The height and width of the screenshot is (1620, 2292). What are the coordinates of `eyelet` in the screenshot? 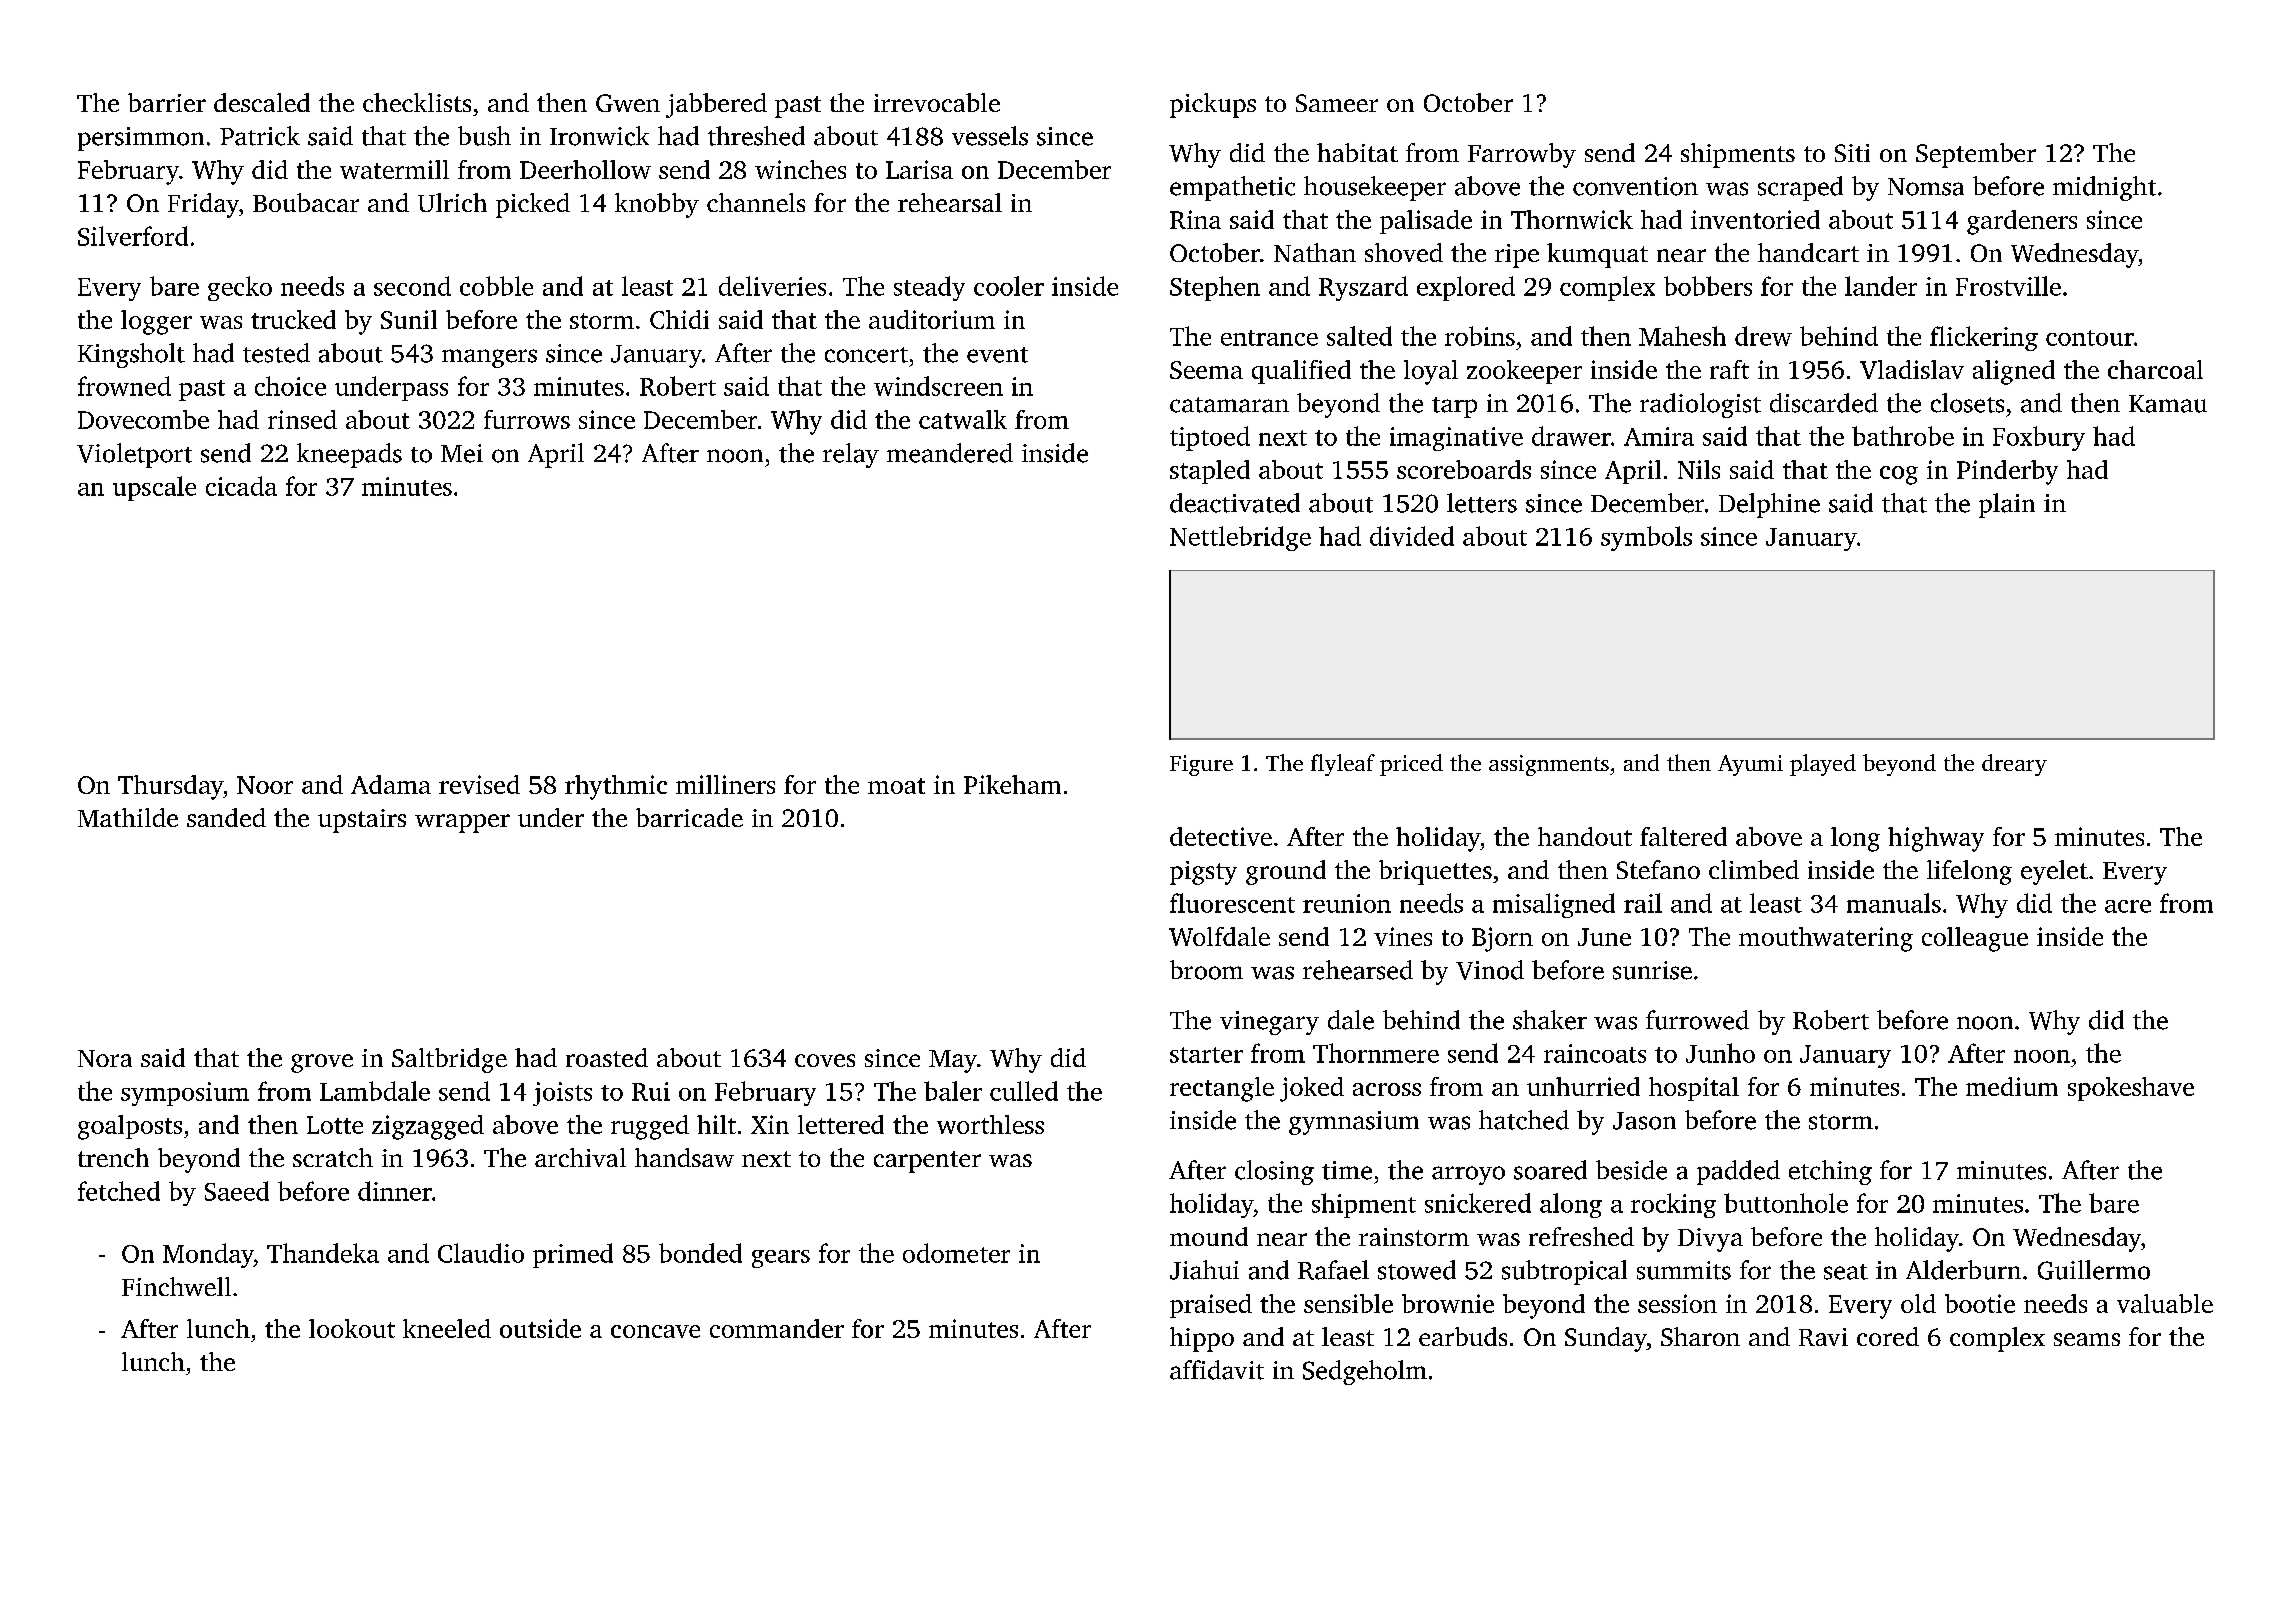 It's located at (2054, 872).
